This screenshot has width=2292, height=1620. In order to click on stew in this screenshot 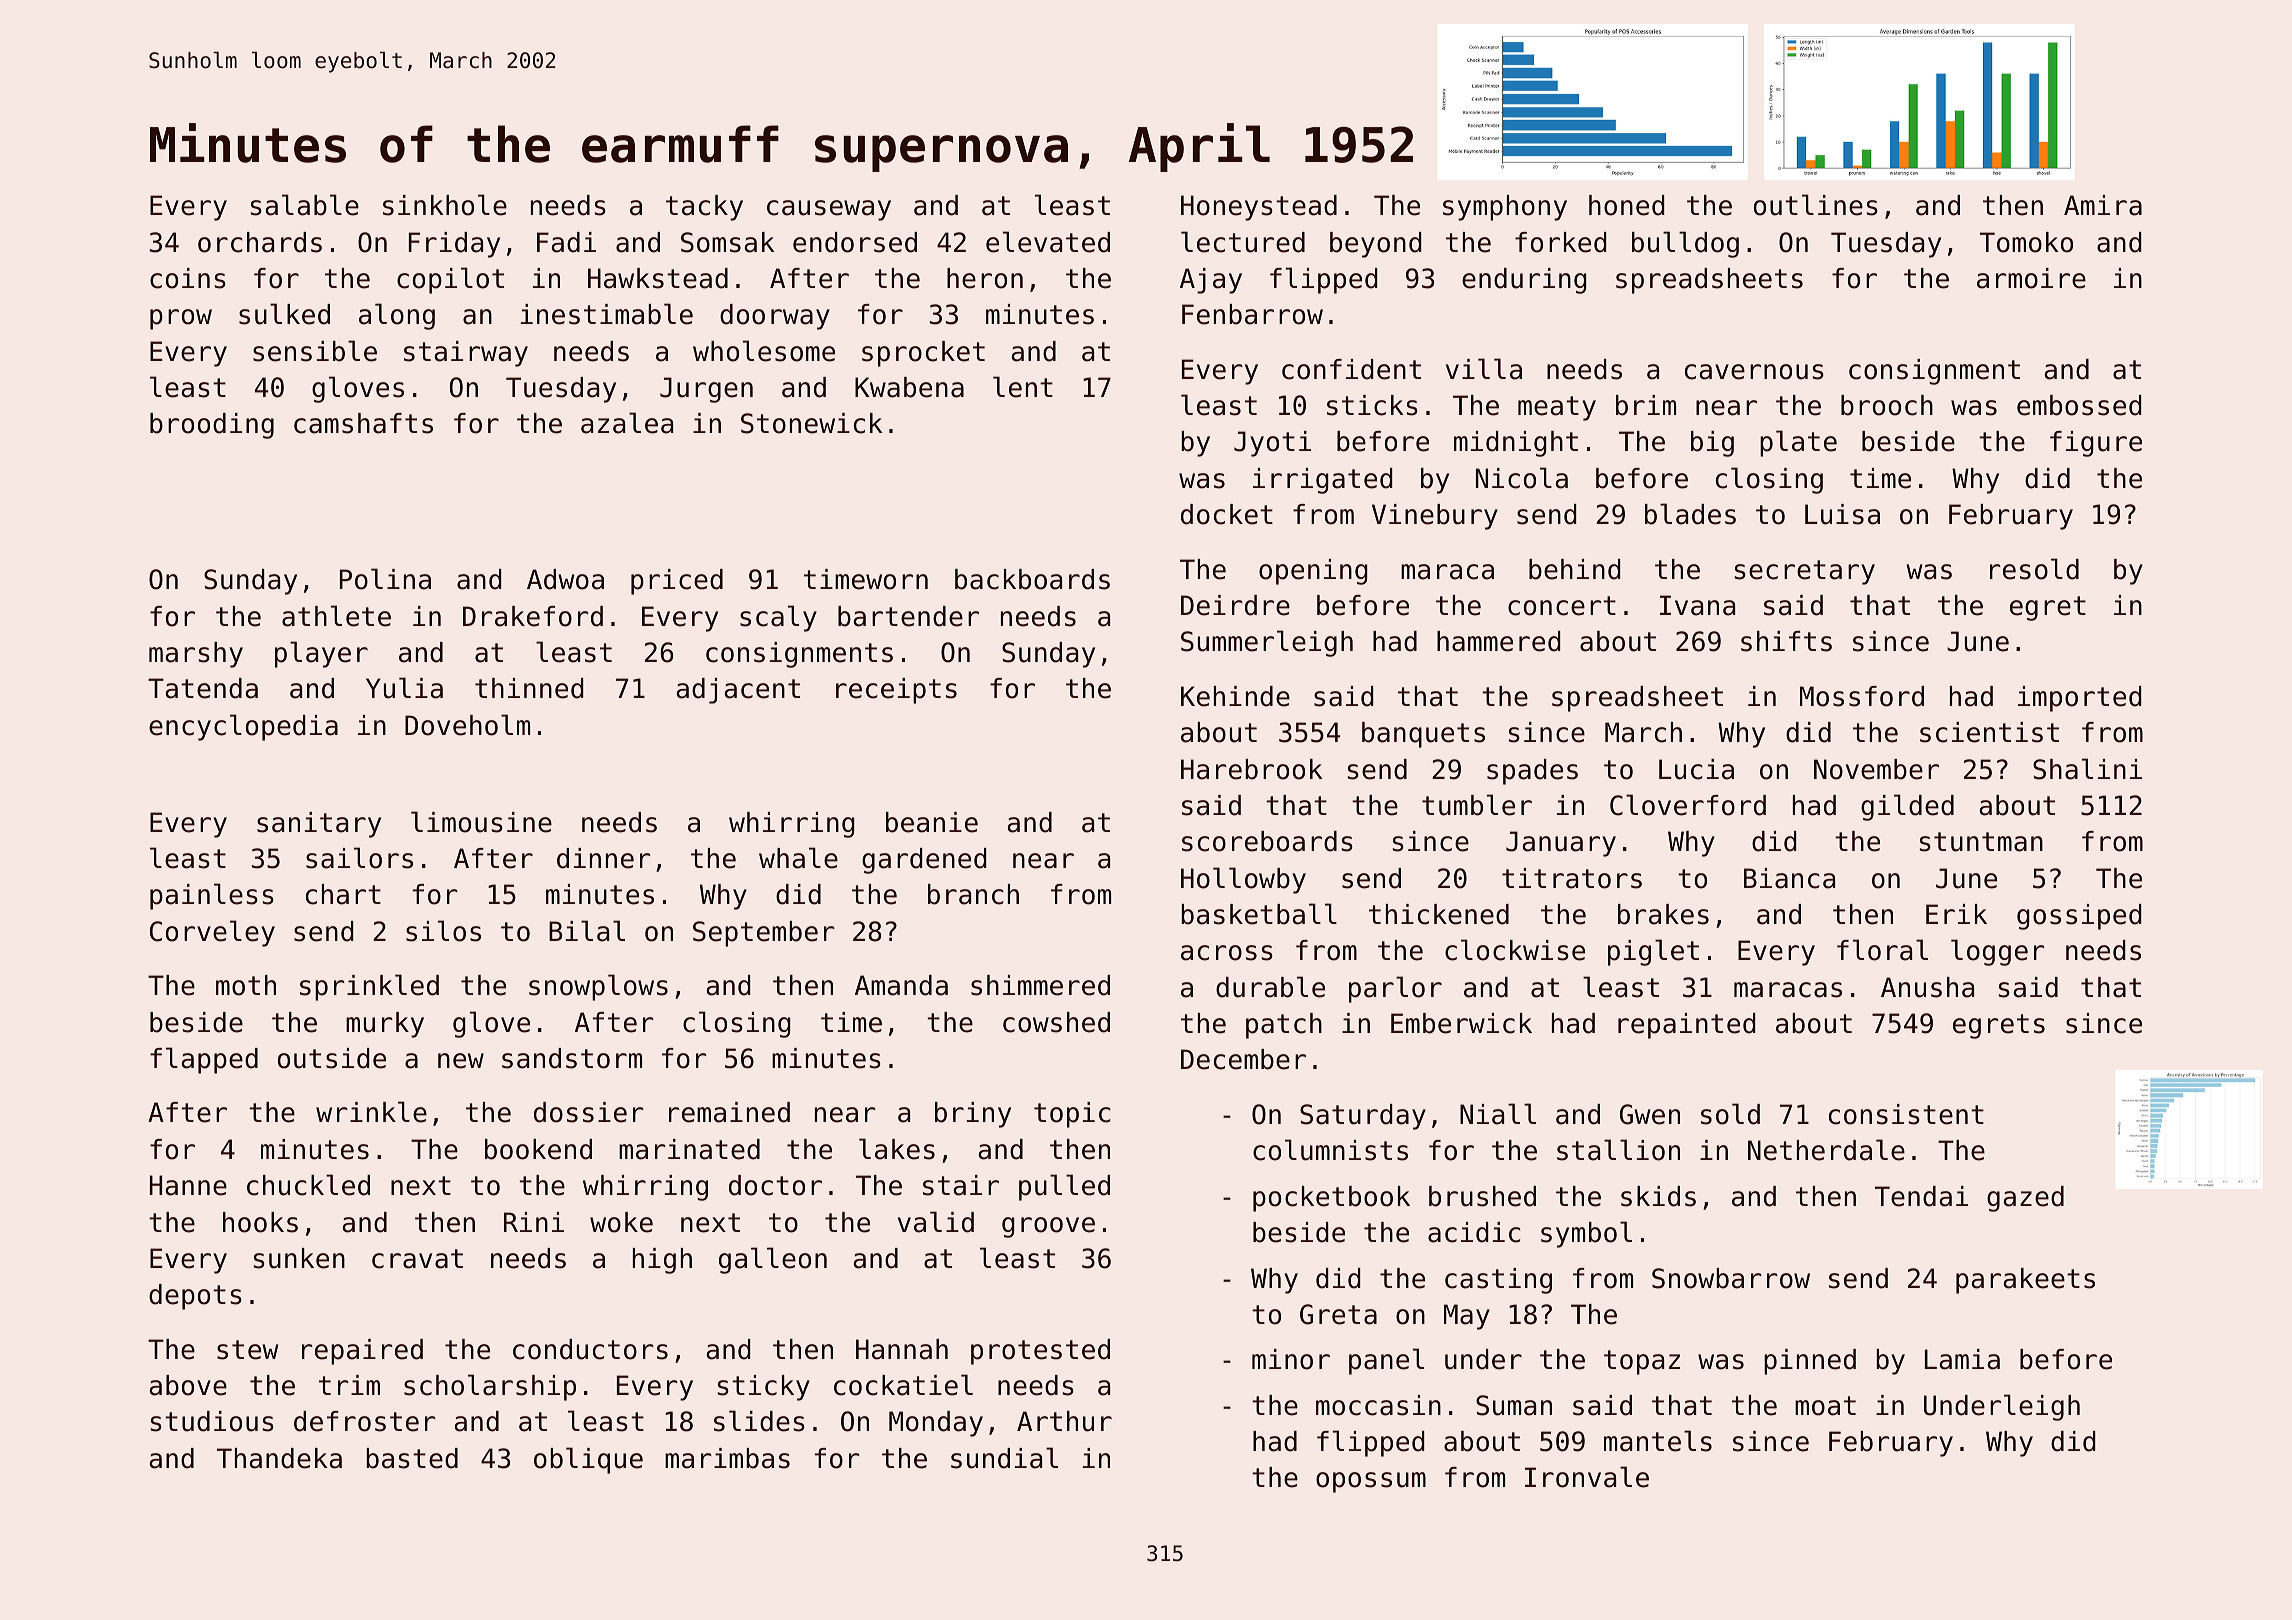, I will do `click(247, 1350)`.
